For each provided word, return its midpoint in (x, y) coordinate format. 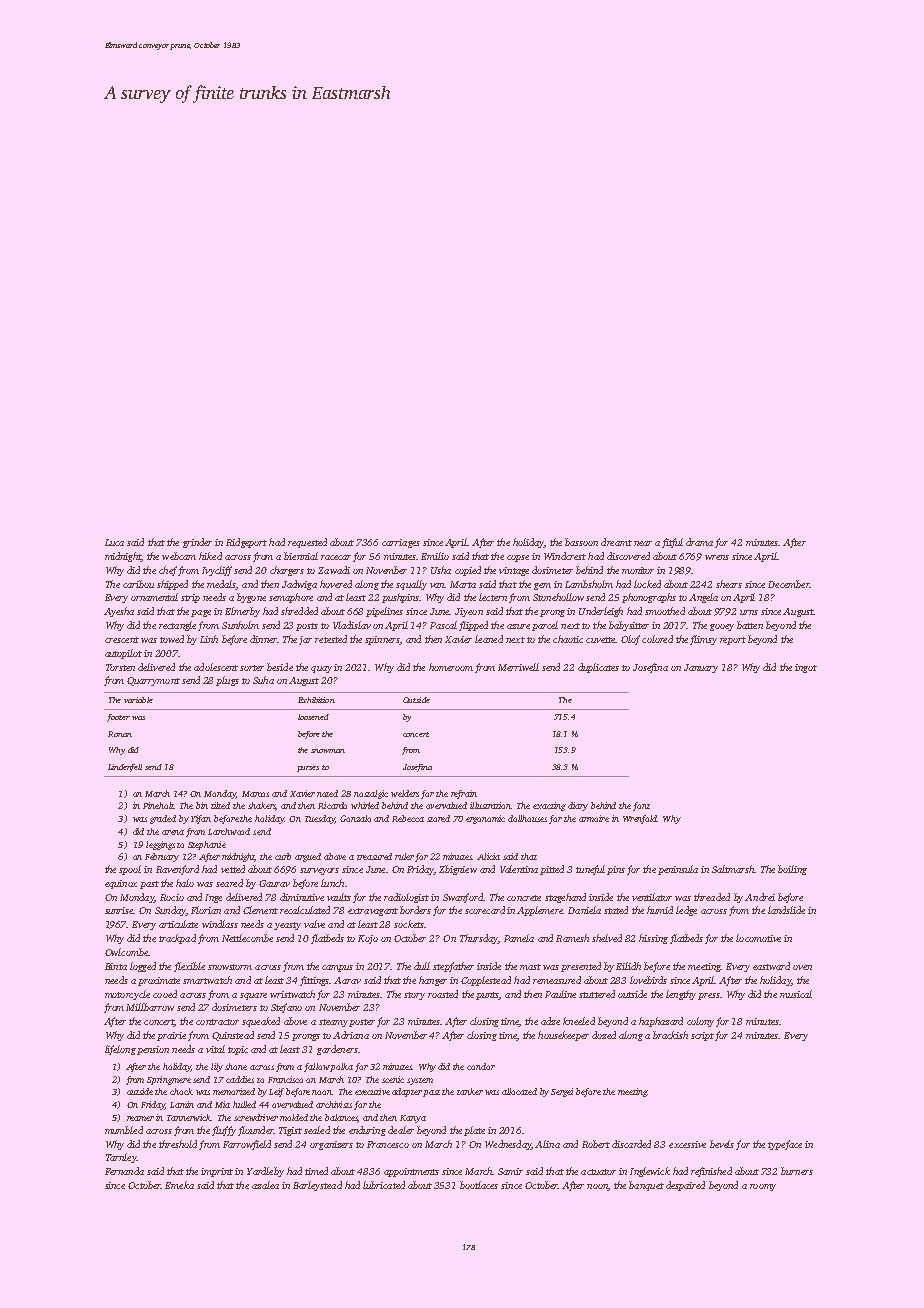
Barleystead (317, 1186)
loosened (313, 717)
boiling (792, 870)
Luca (114, 542)
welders (405, 793)
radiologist (406, 898)
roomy (763, 1187)
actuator (598, 1172)
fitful (672, 543)
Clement (260, 910)
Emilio (435, 556)
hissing (653, 939)
